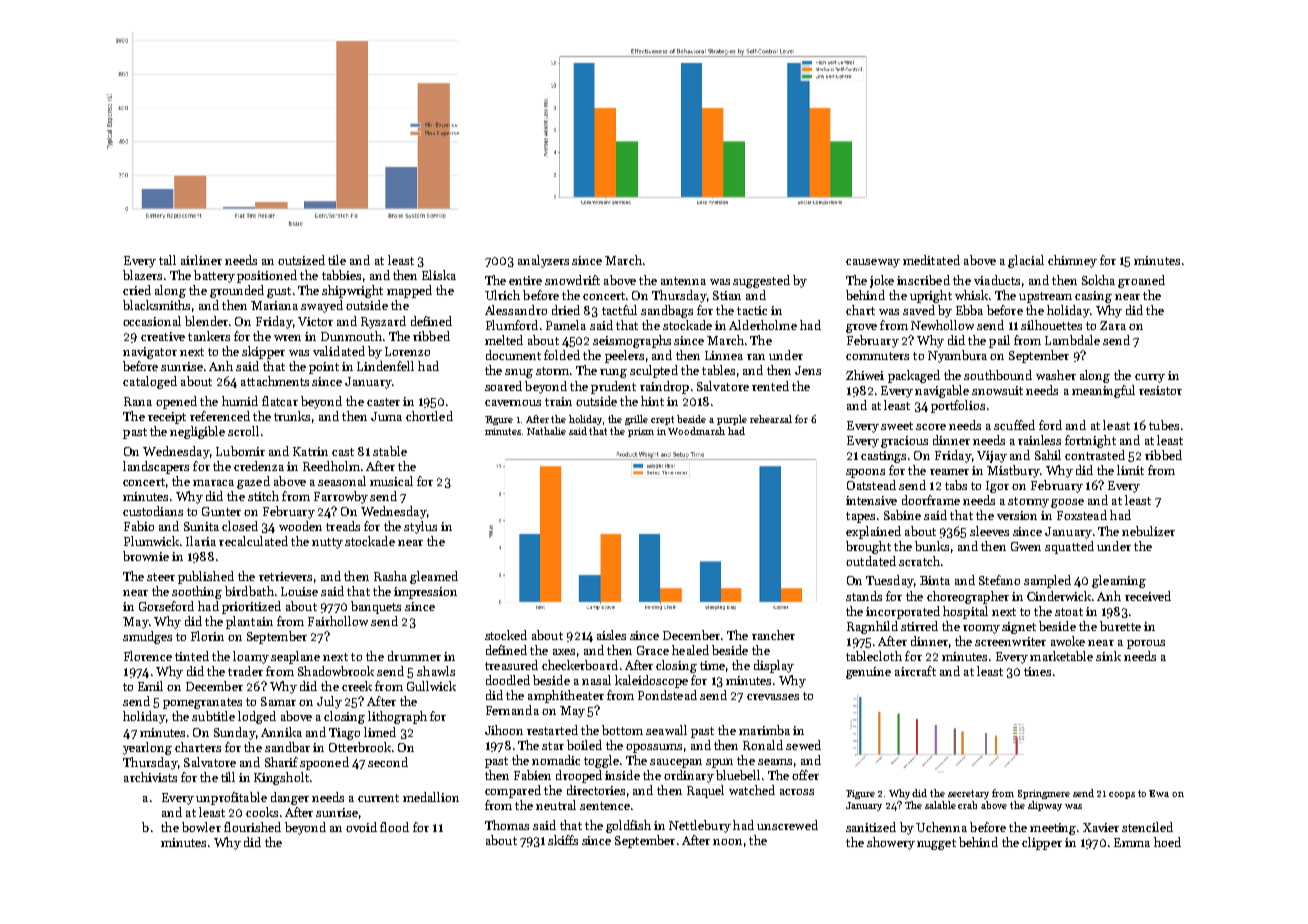  What do you see at coordinates (1103, 391) in the screenshot?
I see `meaningful` at bounding box center [1103, 391].
